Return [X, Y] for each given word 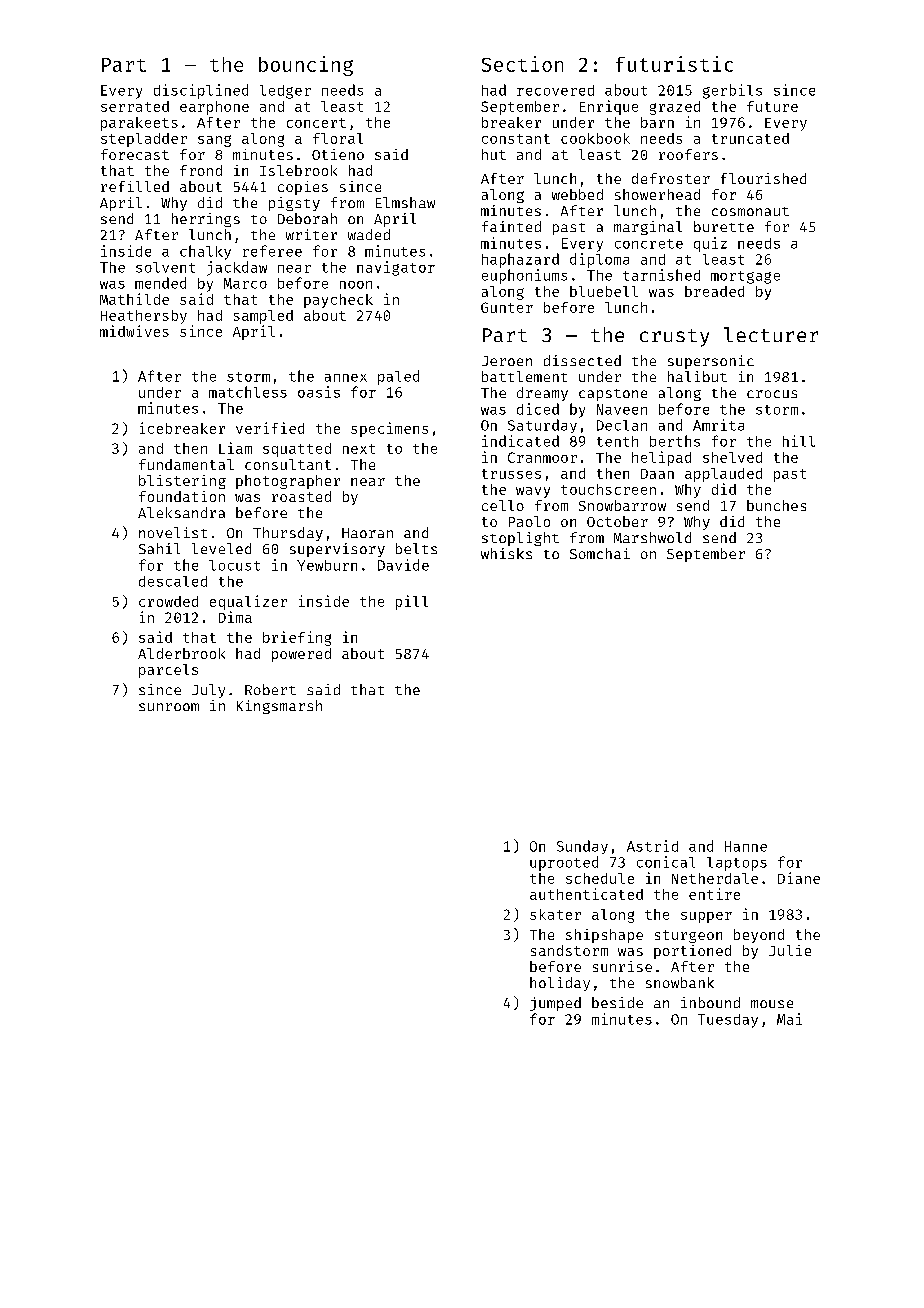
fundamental [186, 464]
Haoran [367, 533]
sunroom [169, 707]
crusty [674, 338]
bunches [776, 505]
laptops [737, 864]
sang [214, 141]
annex [346, 378]
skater [555, 914]
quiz [710, 244]
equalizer [248, 602]
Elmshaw [405, 202]
